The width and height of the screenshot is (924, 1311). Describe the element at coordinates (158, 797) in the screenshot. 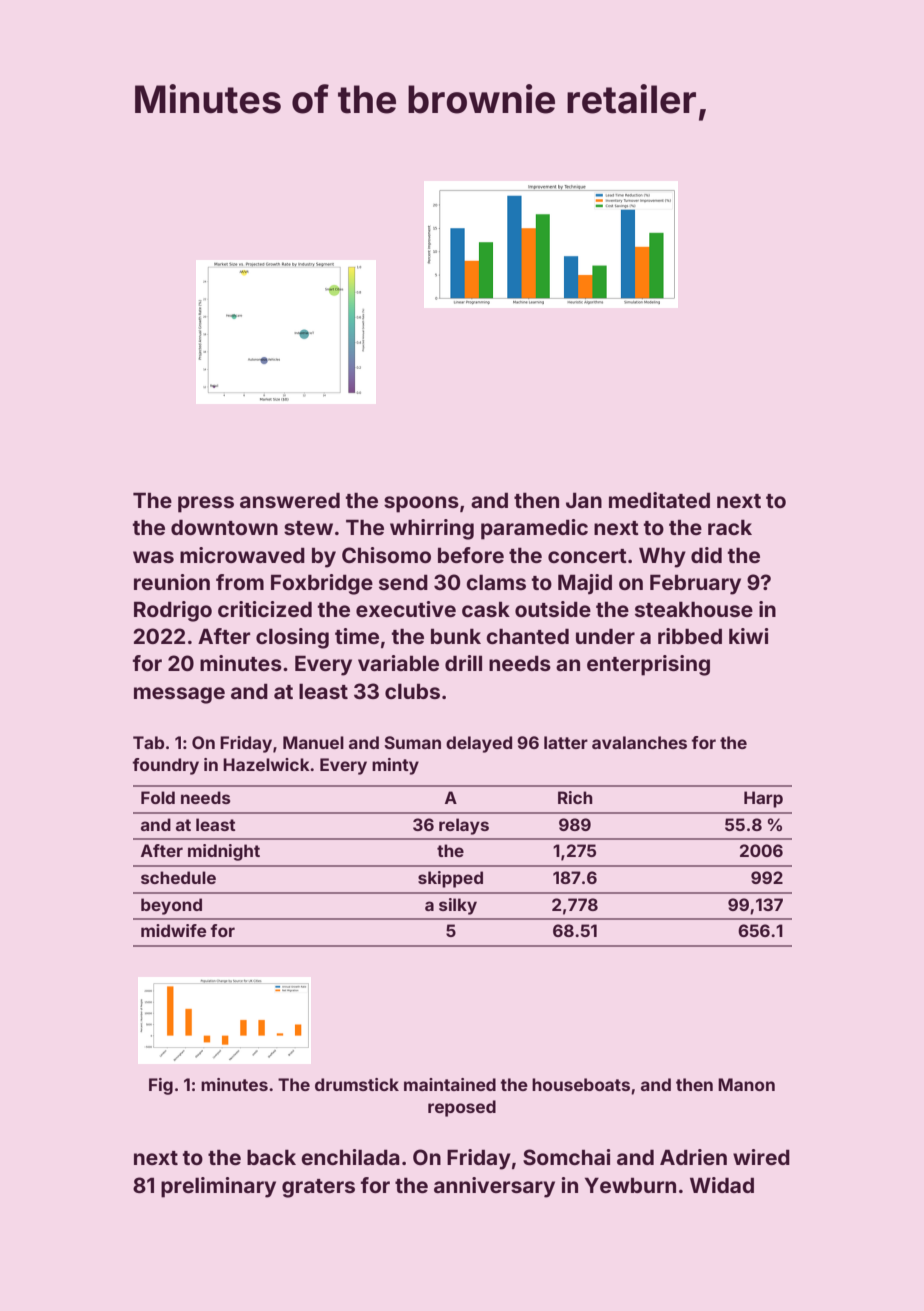

I see `Fold` at that location.
